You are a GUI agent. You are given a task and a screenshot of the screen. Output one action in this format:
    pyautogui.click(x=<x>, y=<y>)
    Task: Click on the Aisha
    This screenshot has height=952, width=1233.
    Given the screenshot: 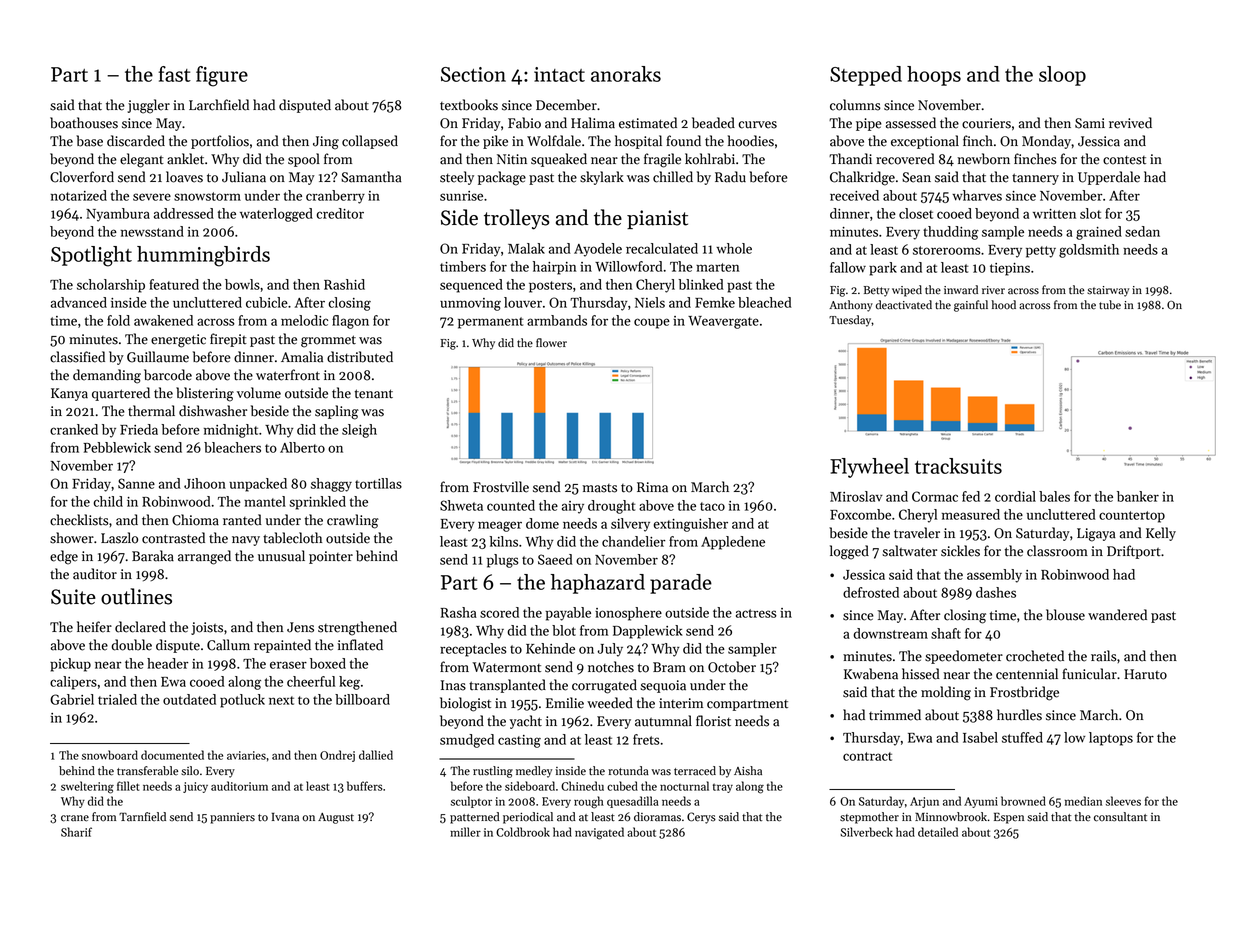 What is the action you would take?
    pyautogui.click(x=748, y=771)
